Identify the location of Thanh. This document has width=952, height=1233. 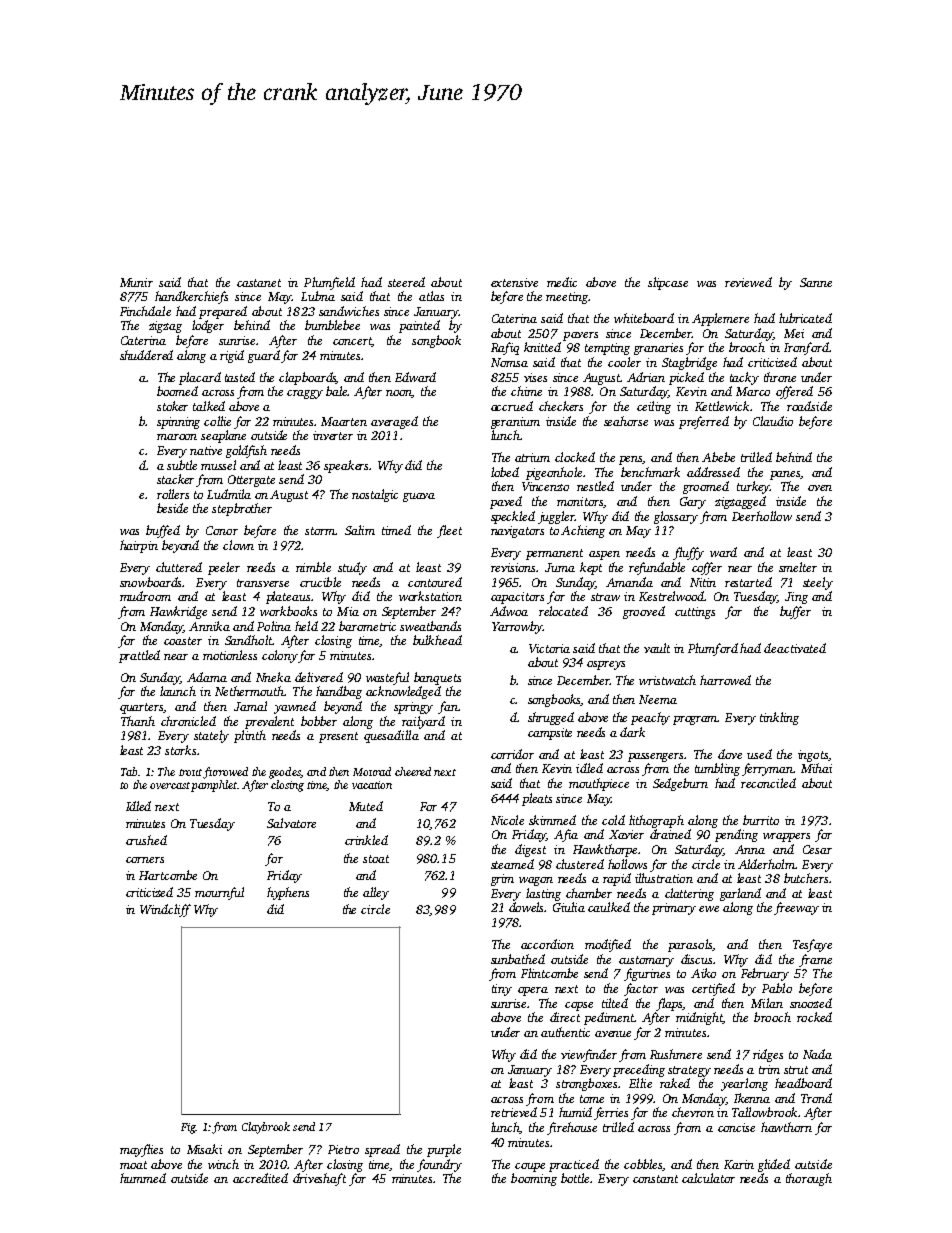
(138, 721).
